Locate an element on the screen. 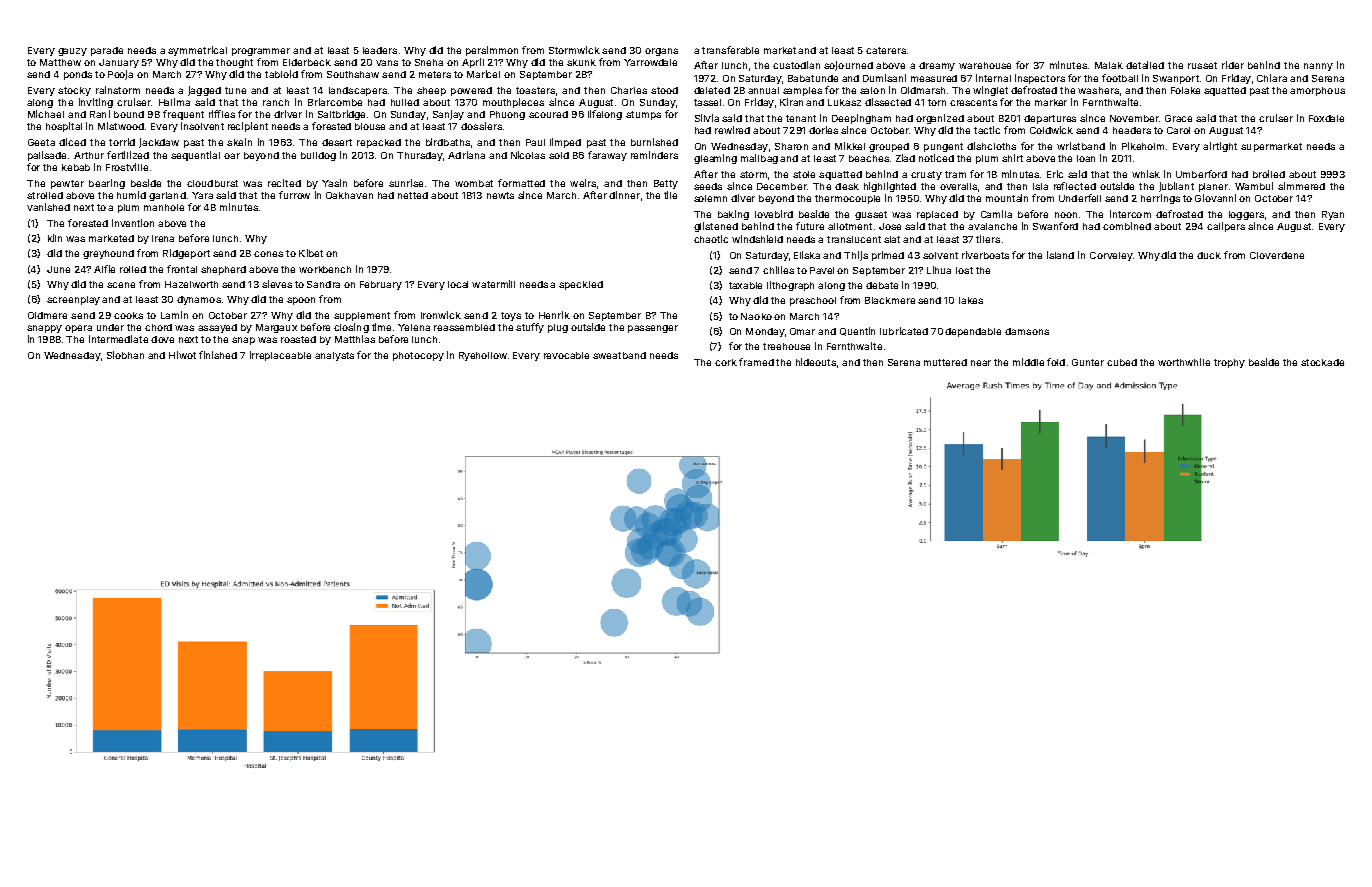  Siobhan is located at coordinates (125, 355).
